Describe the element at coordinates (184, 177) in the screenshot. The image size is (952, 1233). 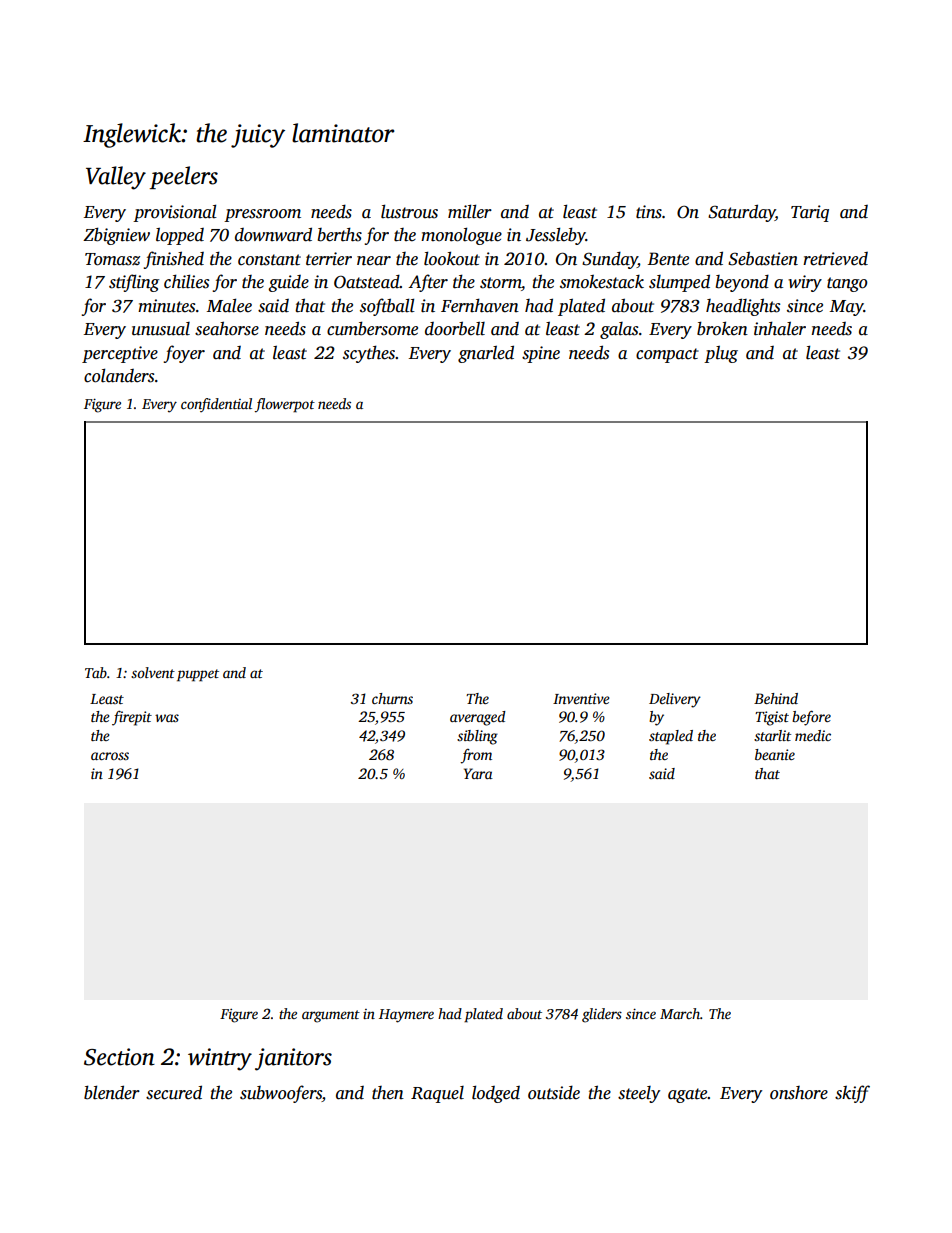
I see `peelers` at that location.
